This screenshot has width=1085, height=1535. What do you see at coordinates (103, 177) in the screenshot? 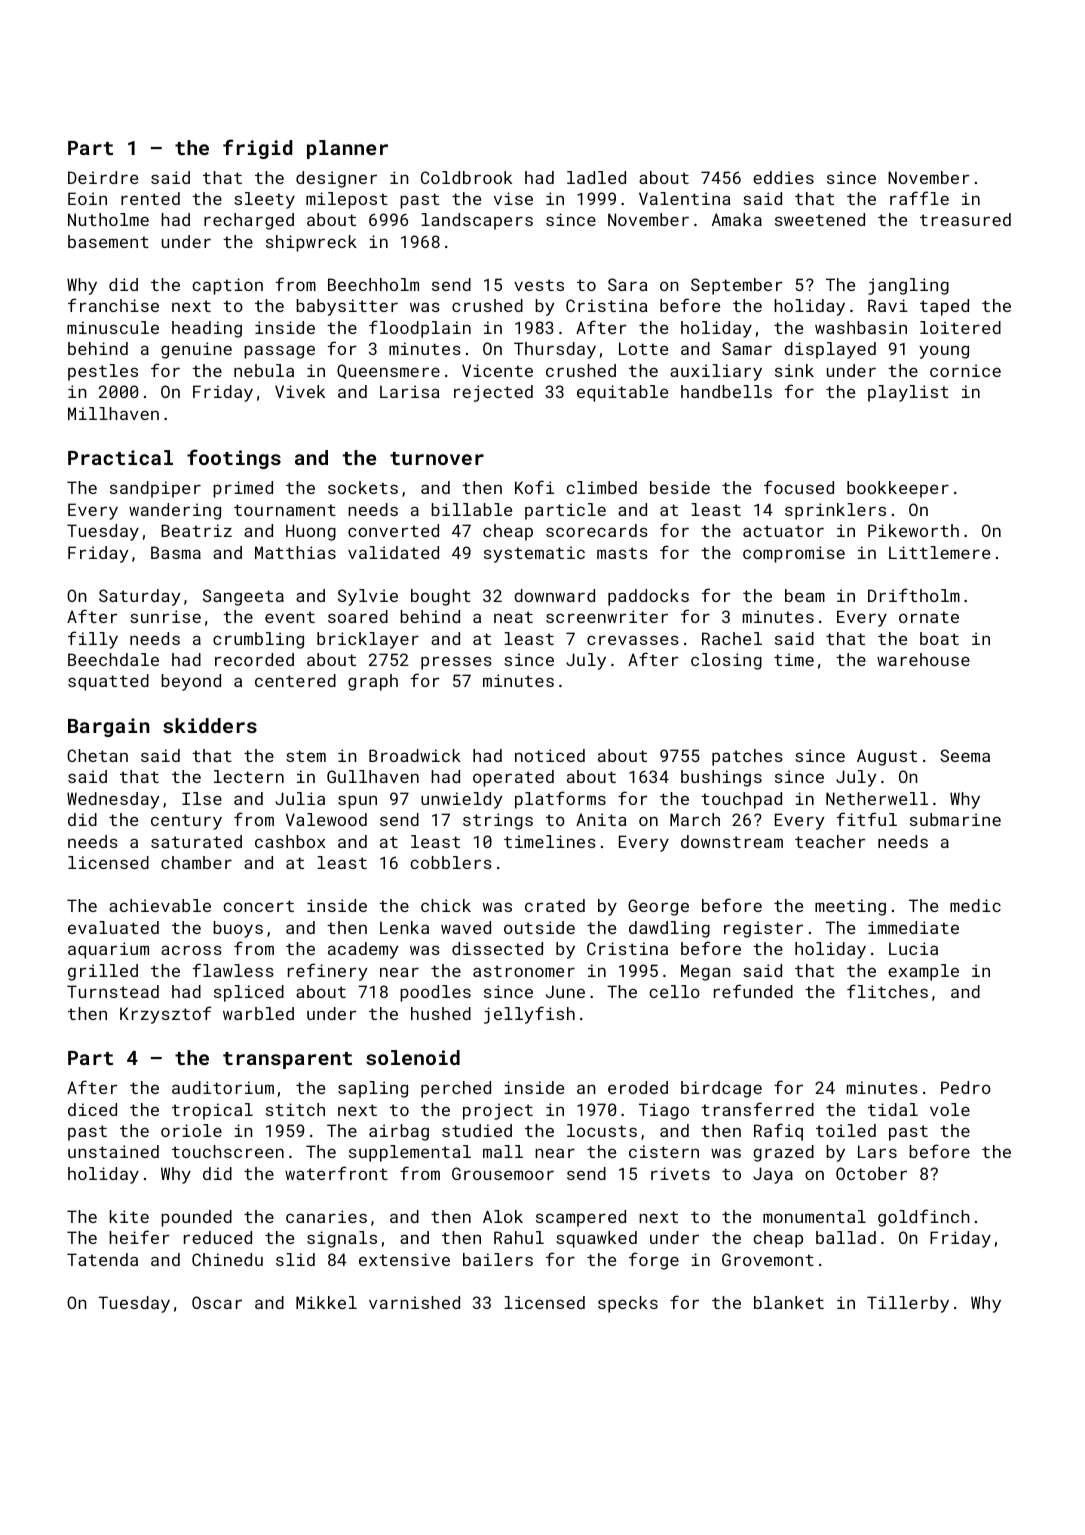
I see `Deirdre` at bounding box center [103, 177].
